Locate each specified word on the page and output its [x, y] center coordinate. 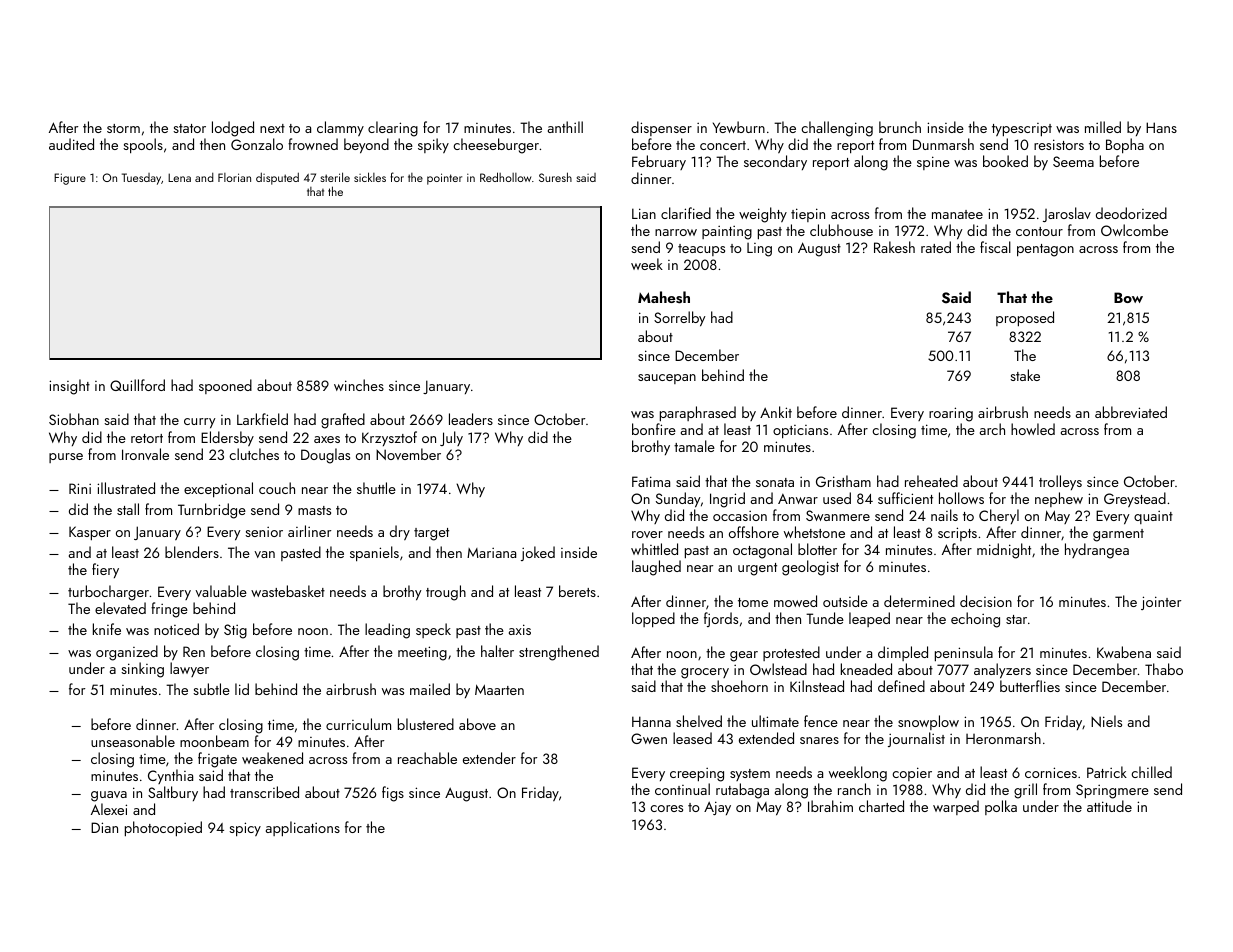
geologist [810, 568]
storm [123, 128]
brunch [900, 127]
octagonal [762, 551]
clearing [393, 129]
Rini [80, 488]
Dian [104, 827]
